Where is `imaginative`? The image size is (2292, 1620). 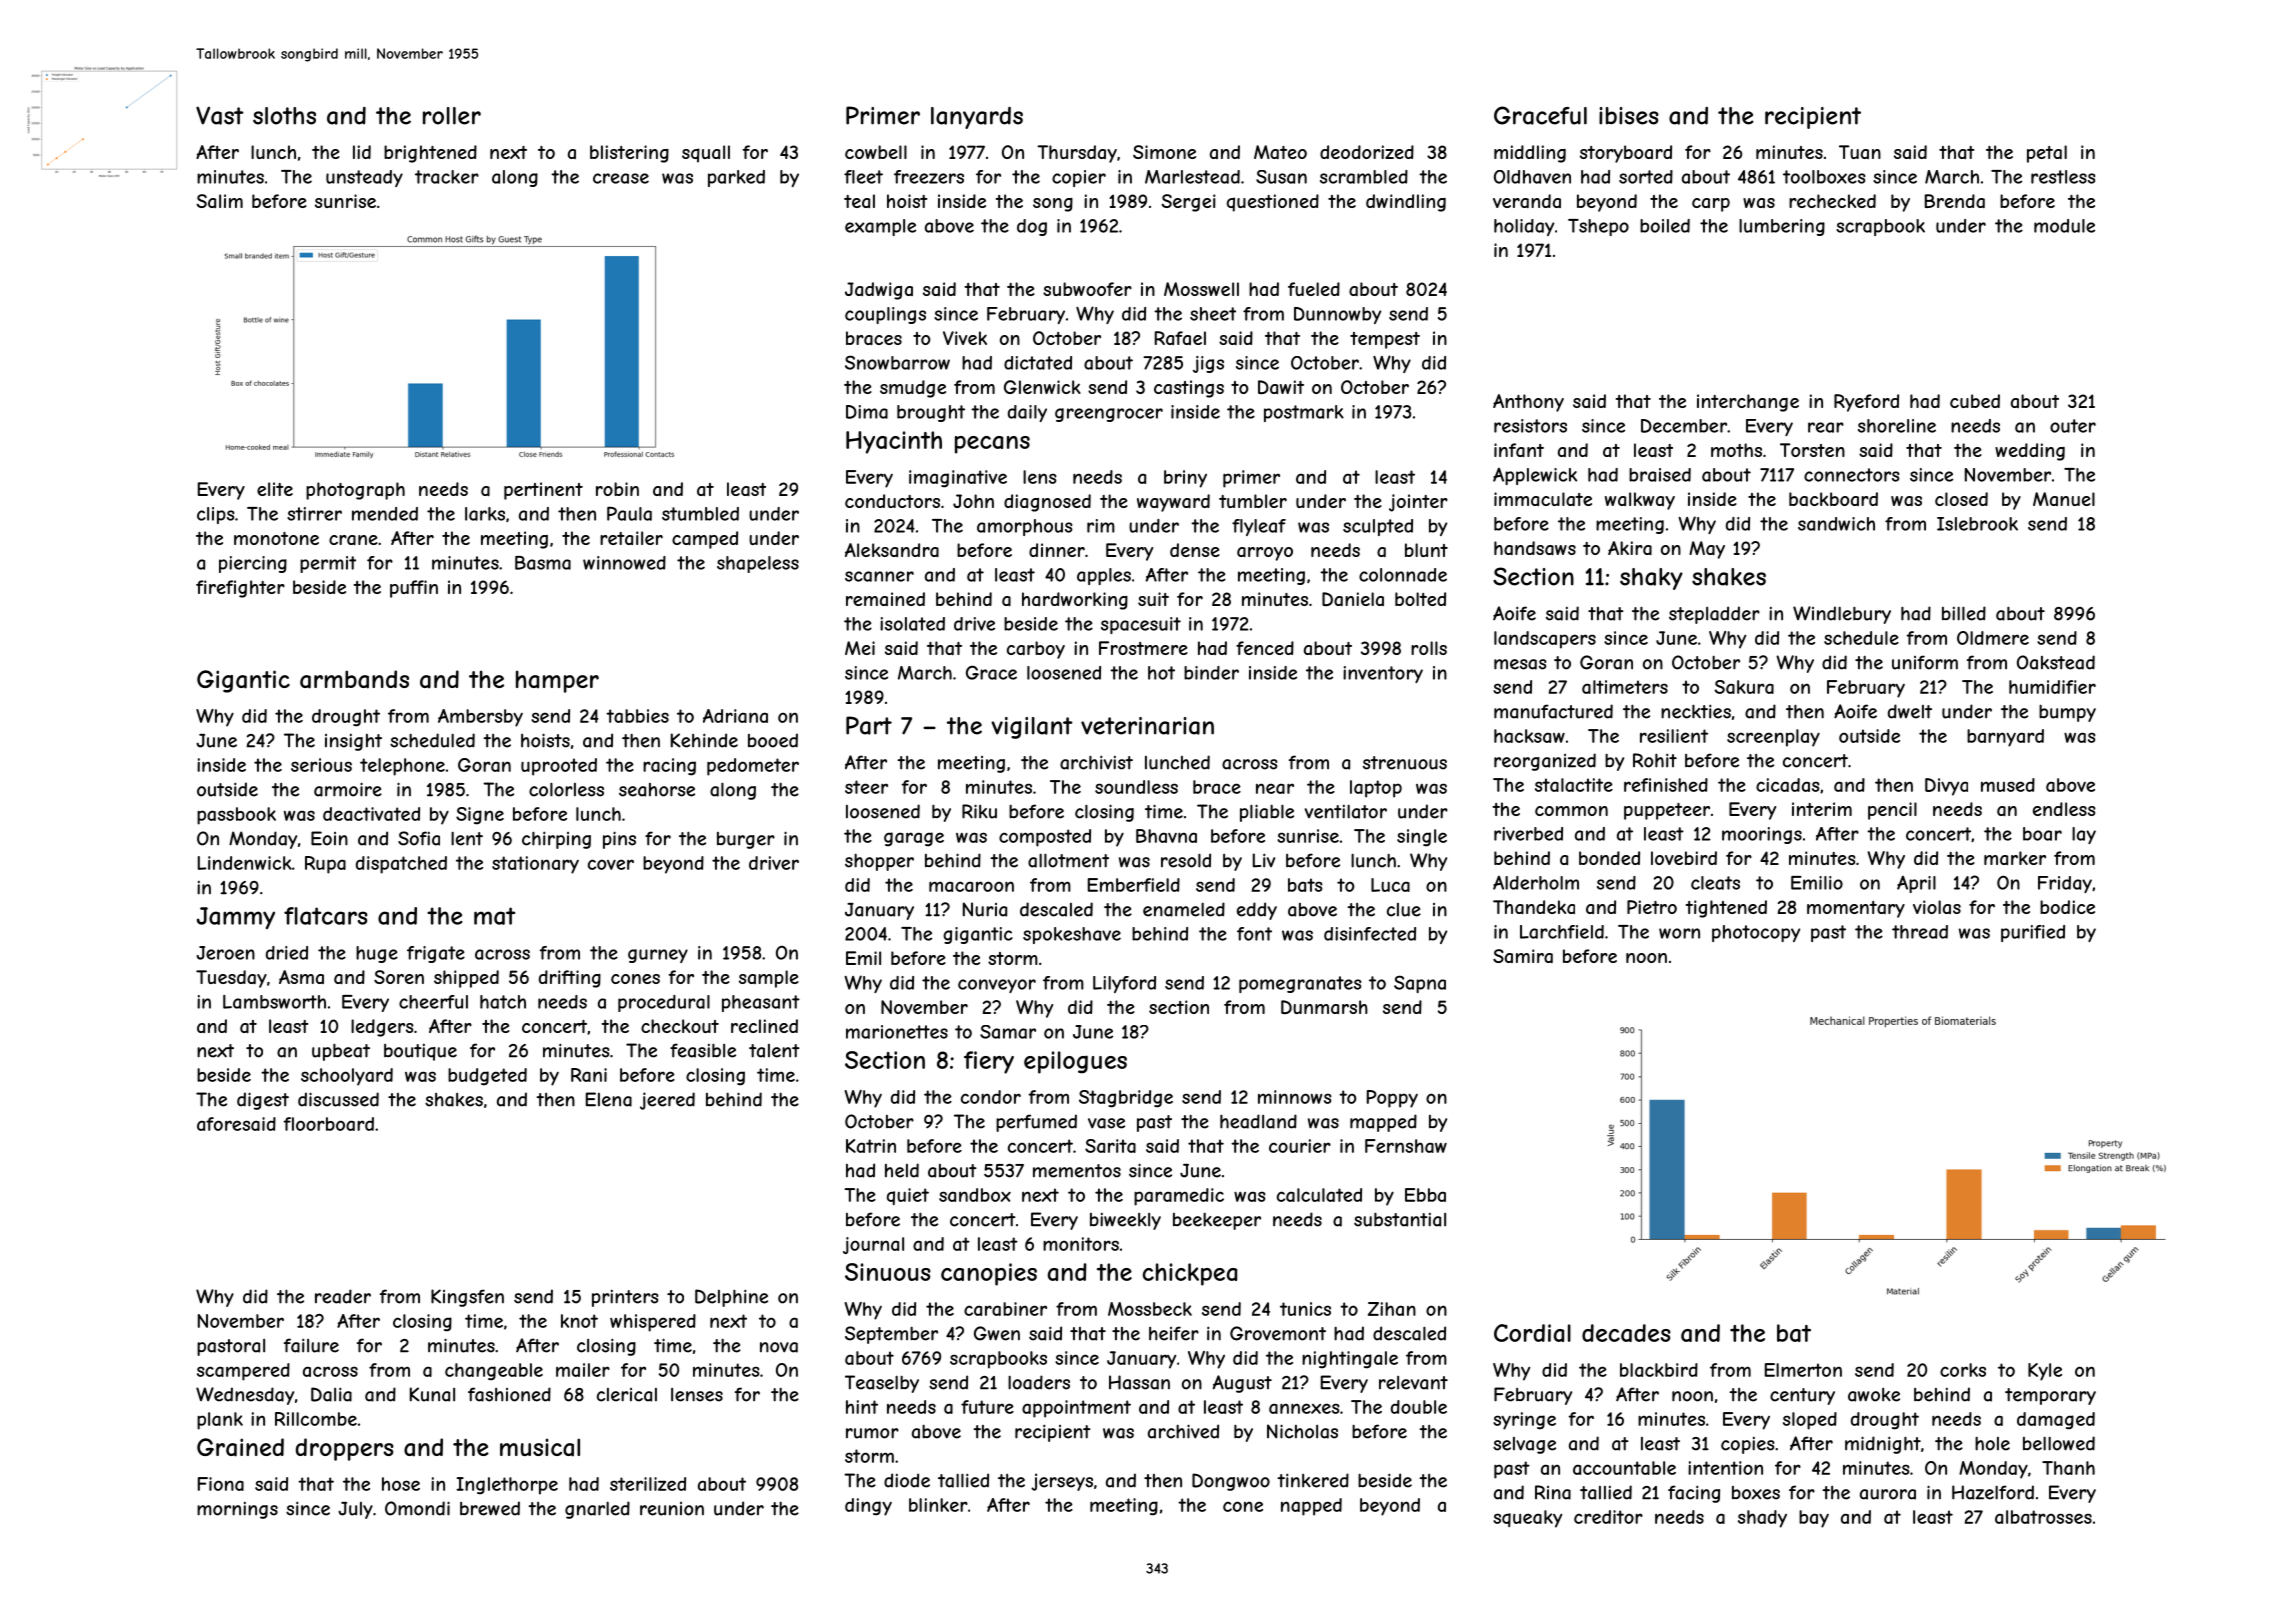 imaginative is located at coordinates (958, 479).
